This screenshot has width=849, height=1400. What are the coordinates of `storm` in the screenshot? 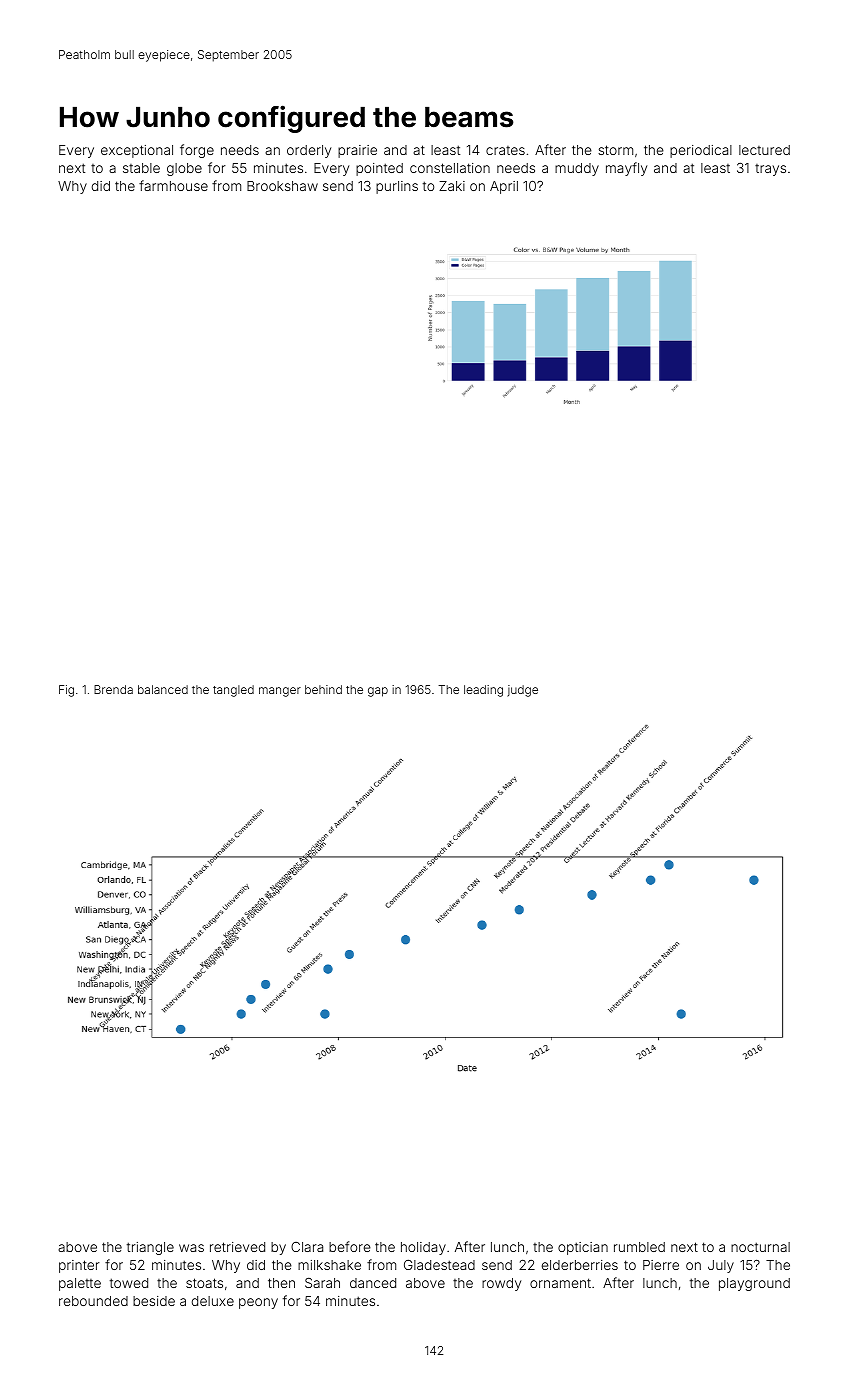 It's located at (615, 150).
